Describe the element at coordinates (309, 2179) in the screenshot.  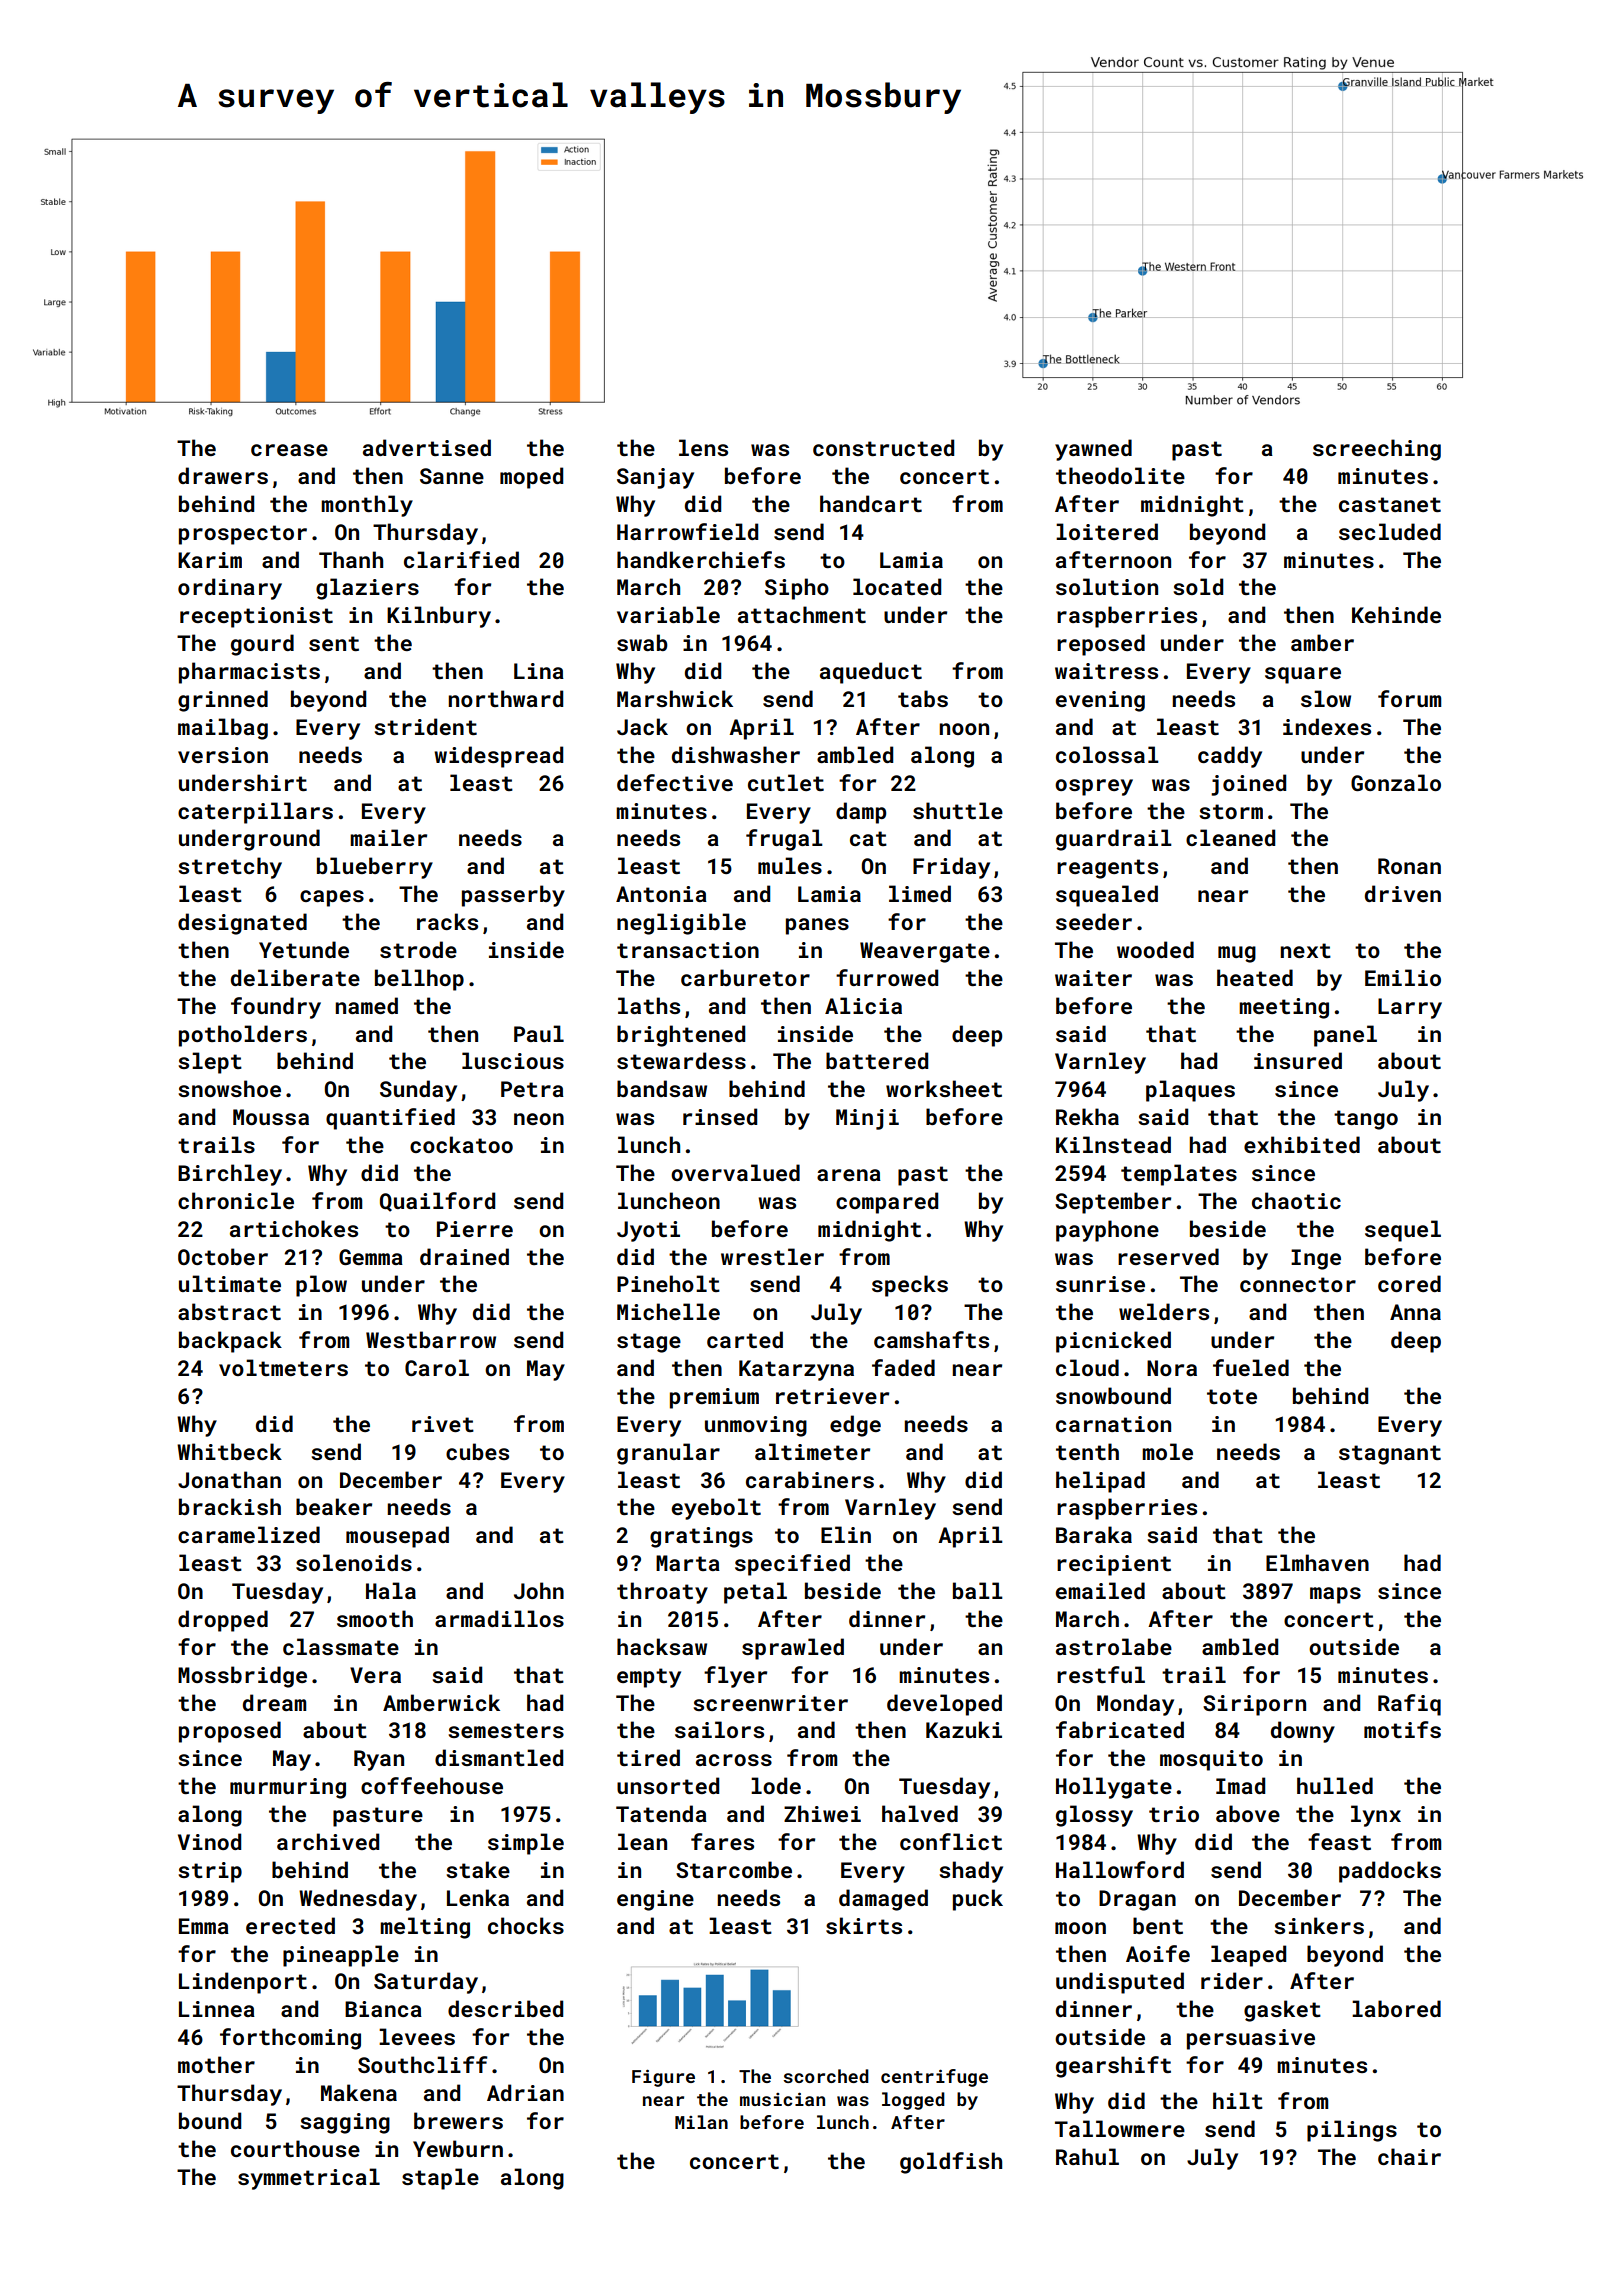
I see `symmetrical` at that location.
